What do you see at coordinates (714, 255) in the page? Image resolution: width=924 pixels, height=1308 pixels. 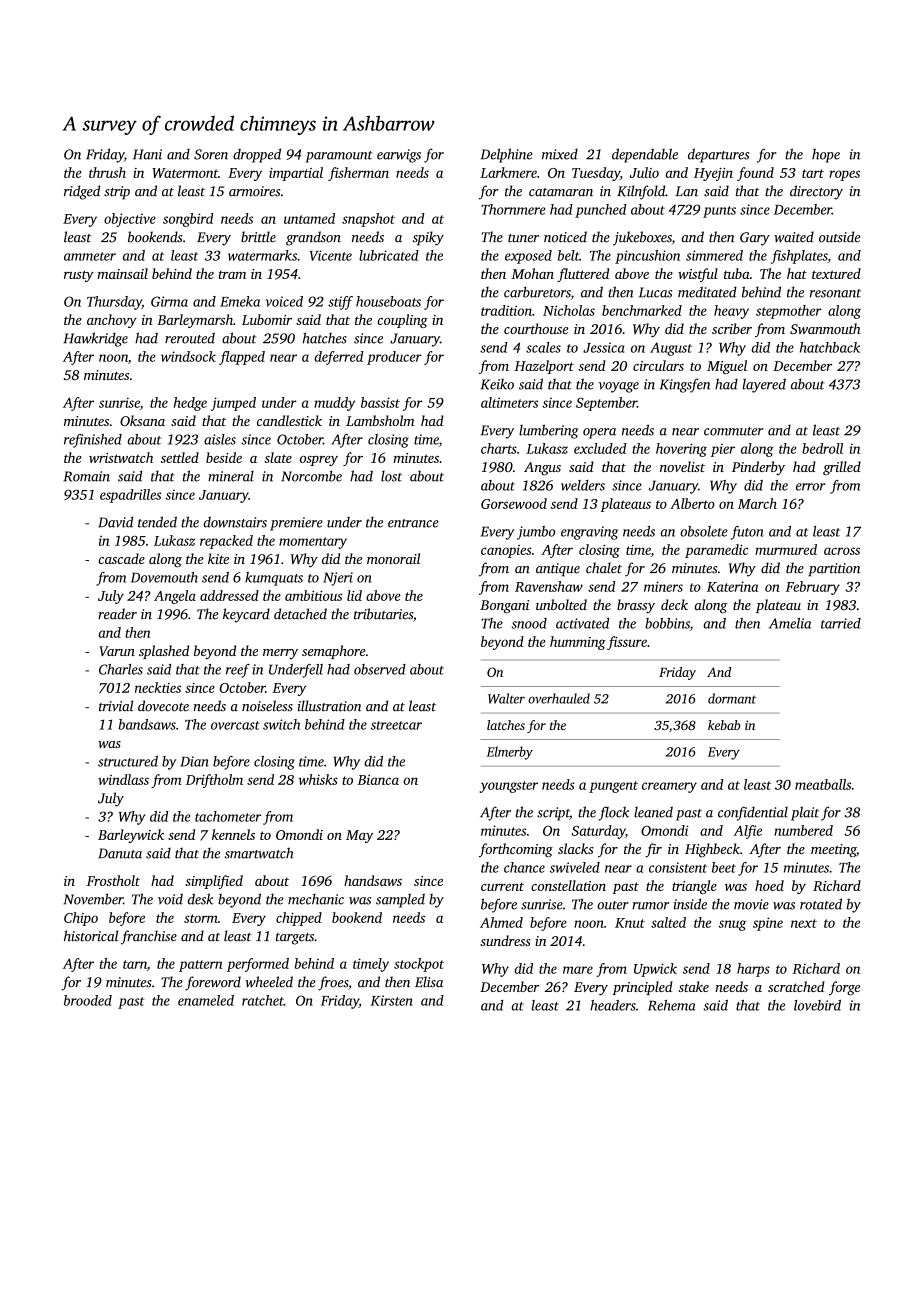 I see `simmered` at bounding box center [714, 255].
